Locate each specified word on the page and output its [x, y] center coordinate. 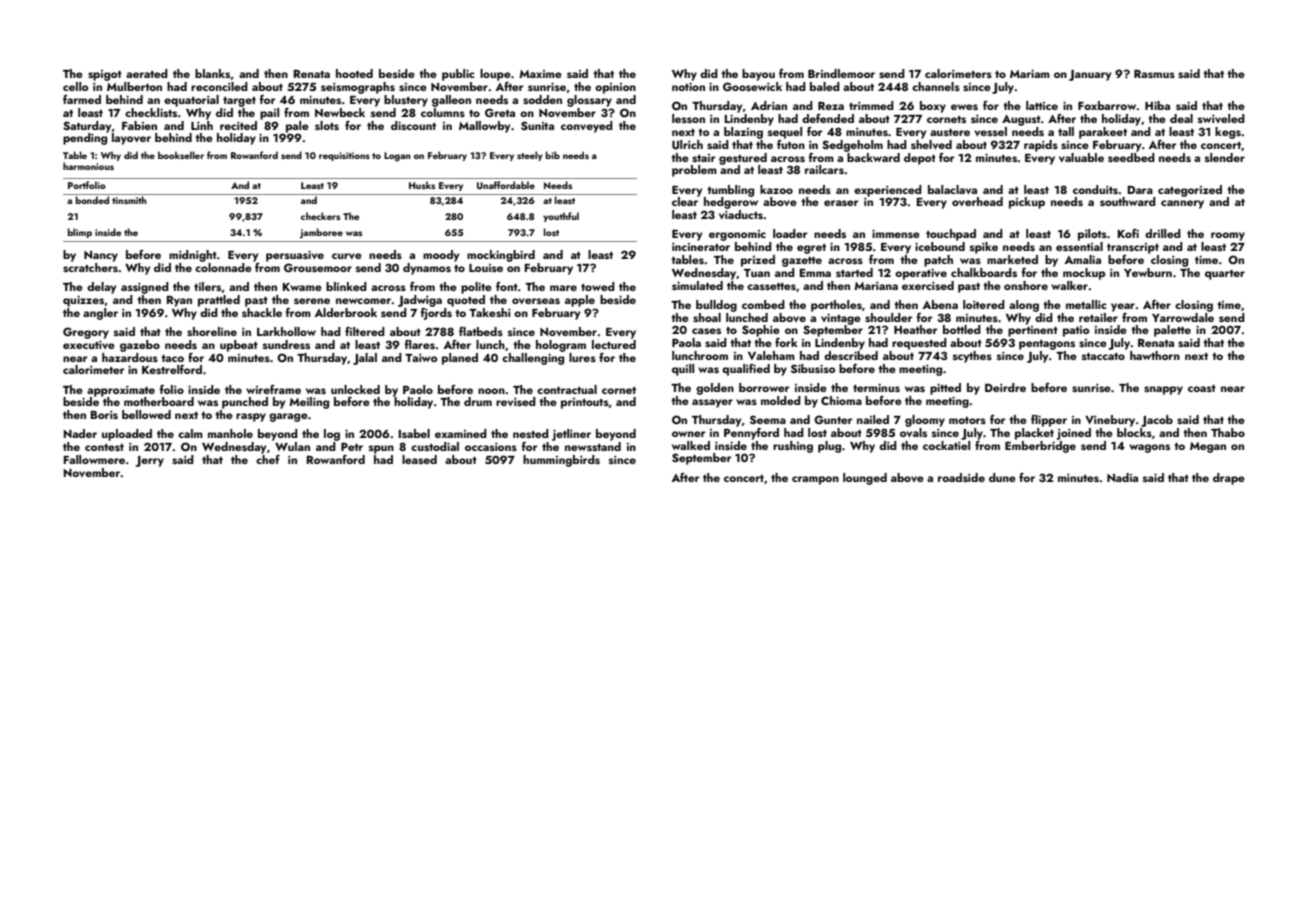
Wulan [292, 446]
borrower [764, 387]
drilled [1163, 233]
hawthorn [1155, 355]
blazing [743, 133]
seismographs [358, 88]
